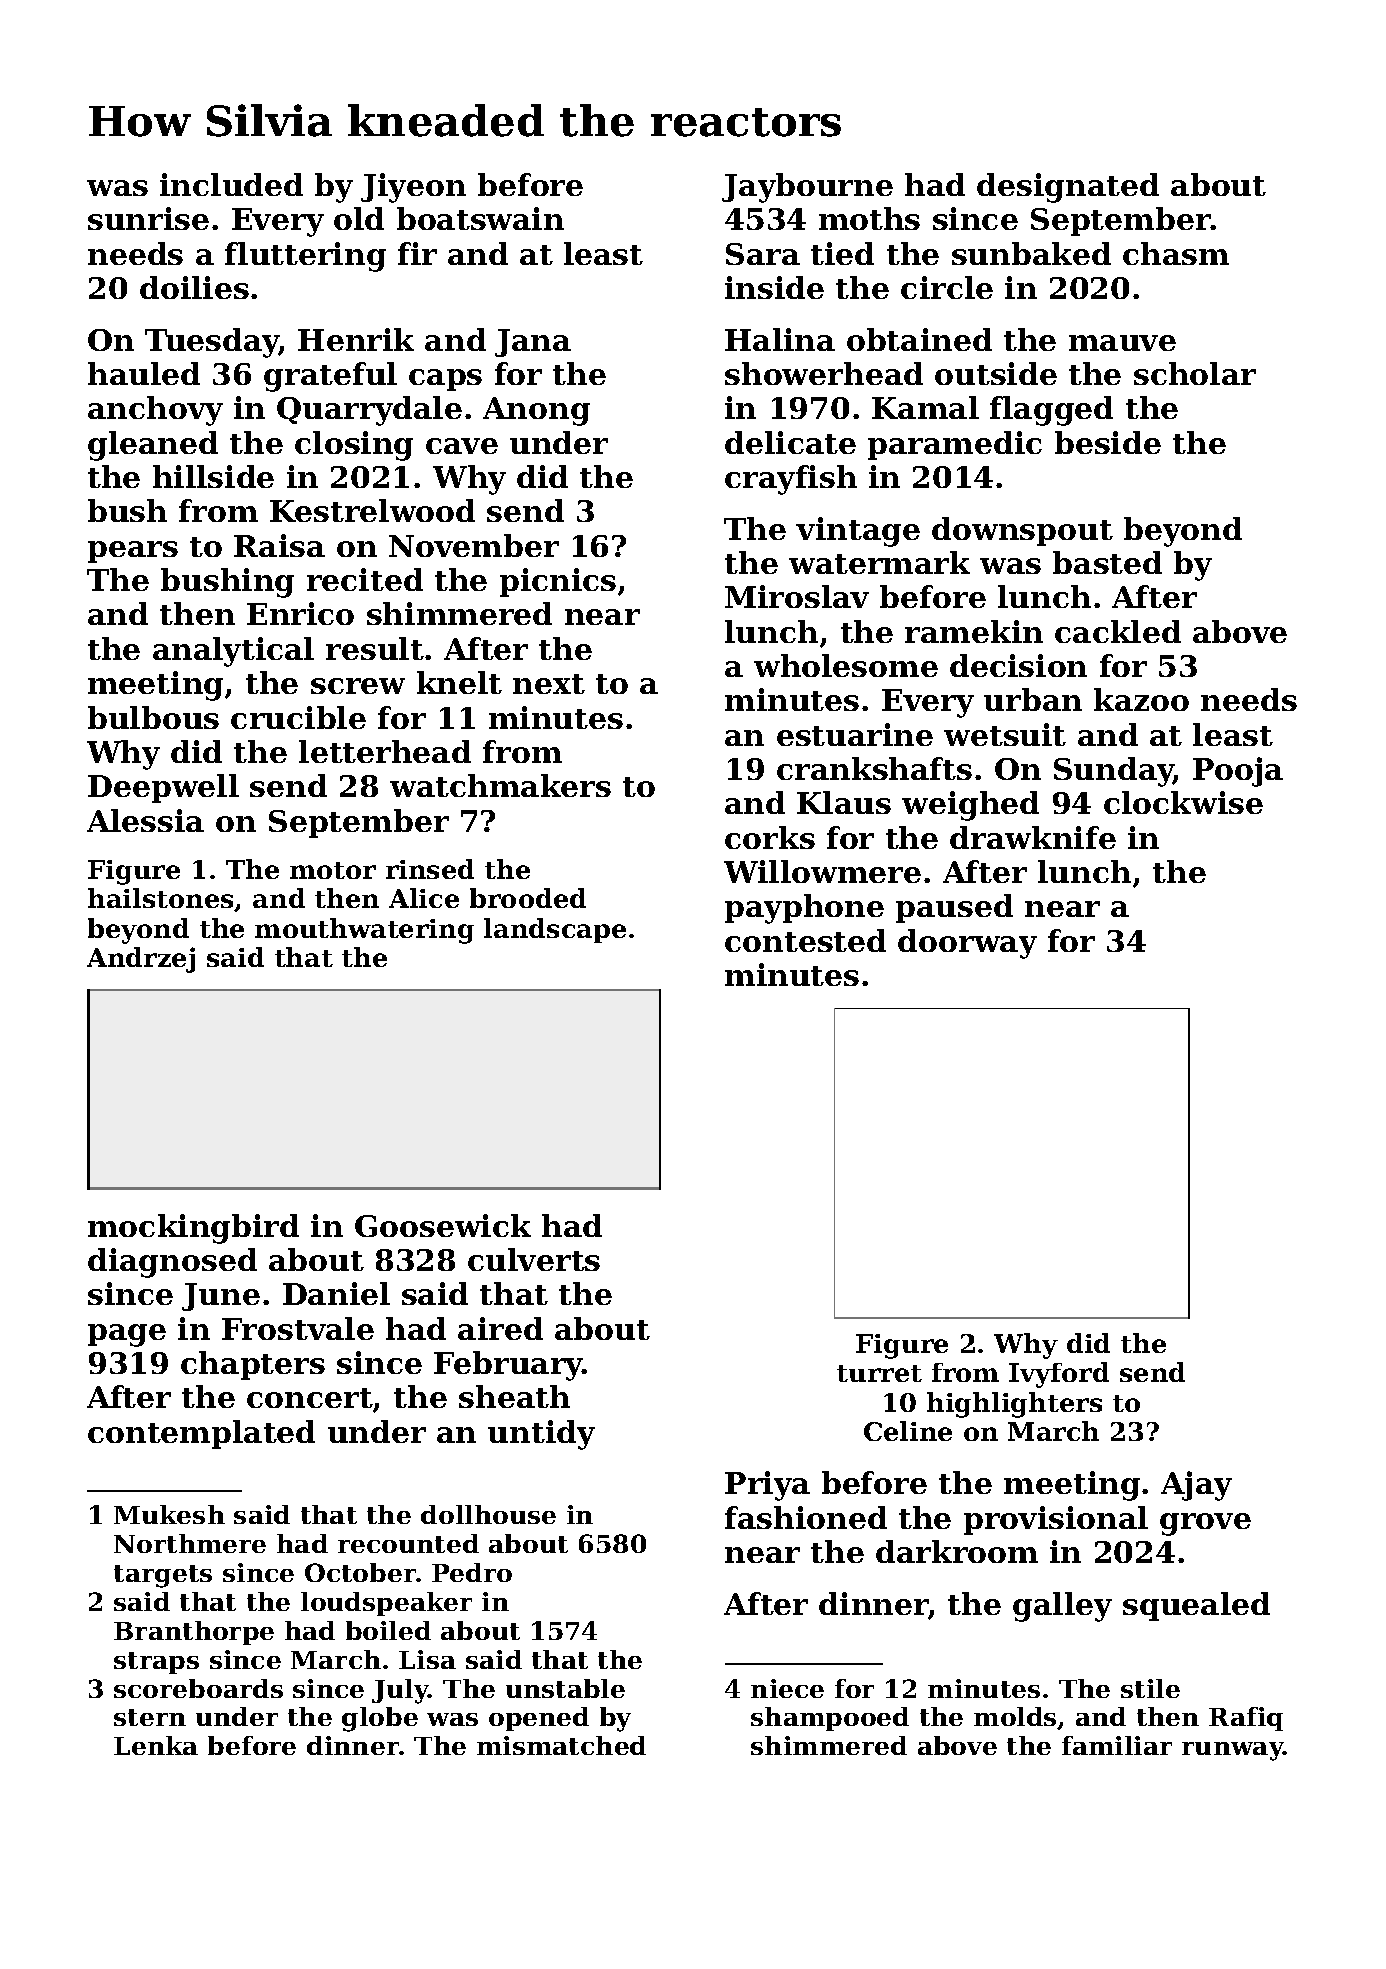  I want to click on mouthwatering, so click(364, 931).
